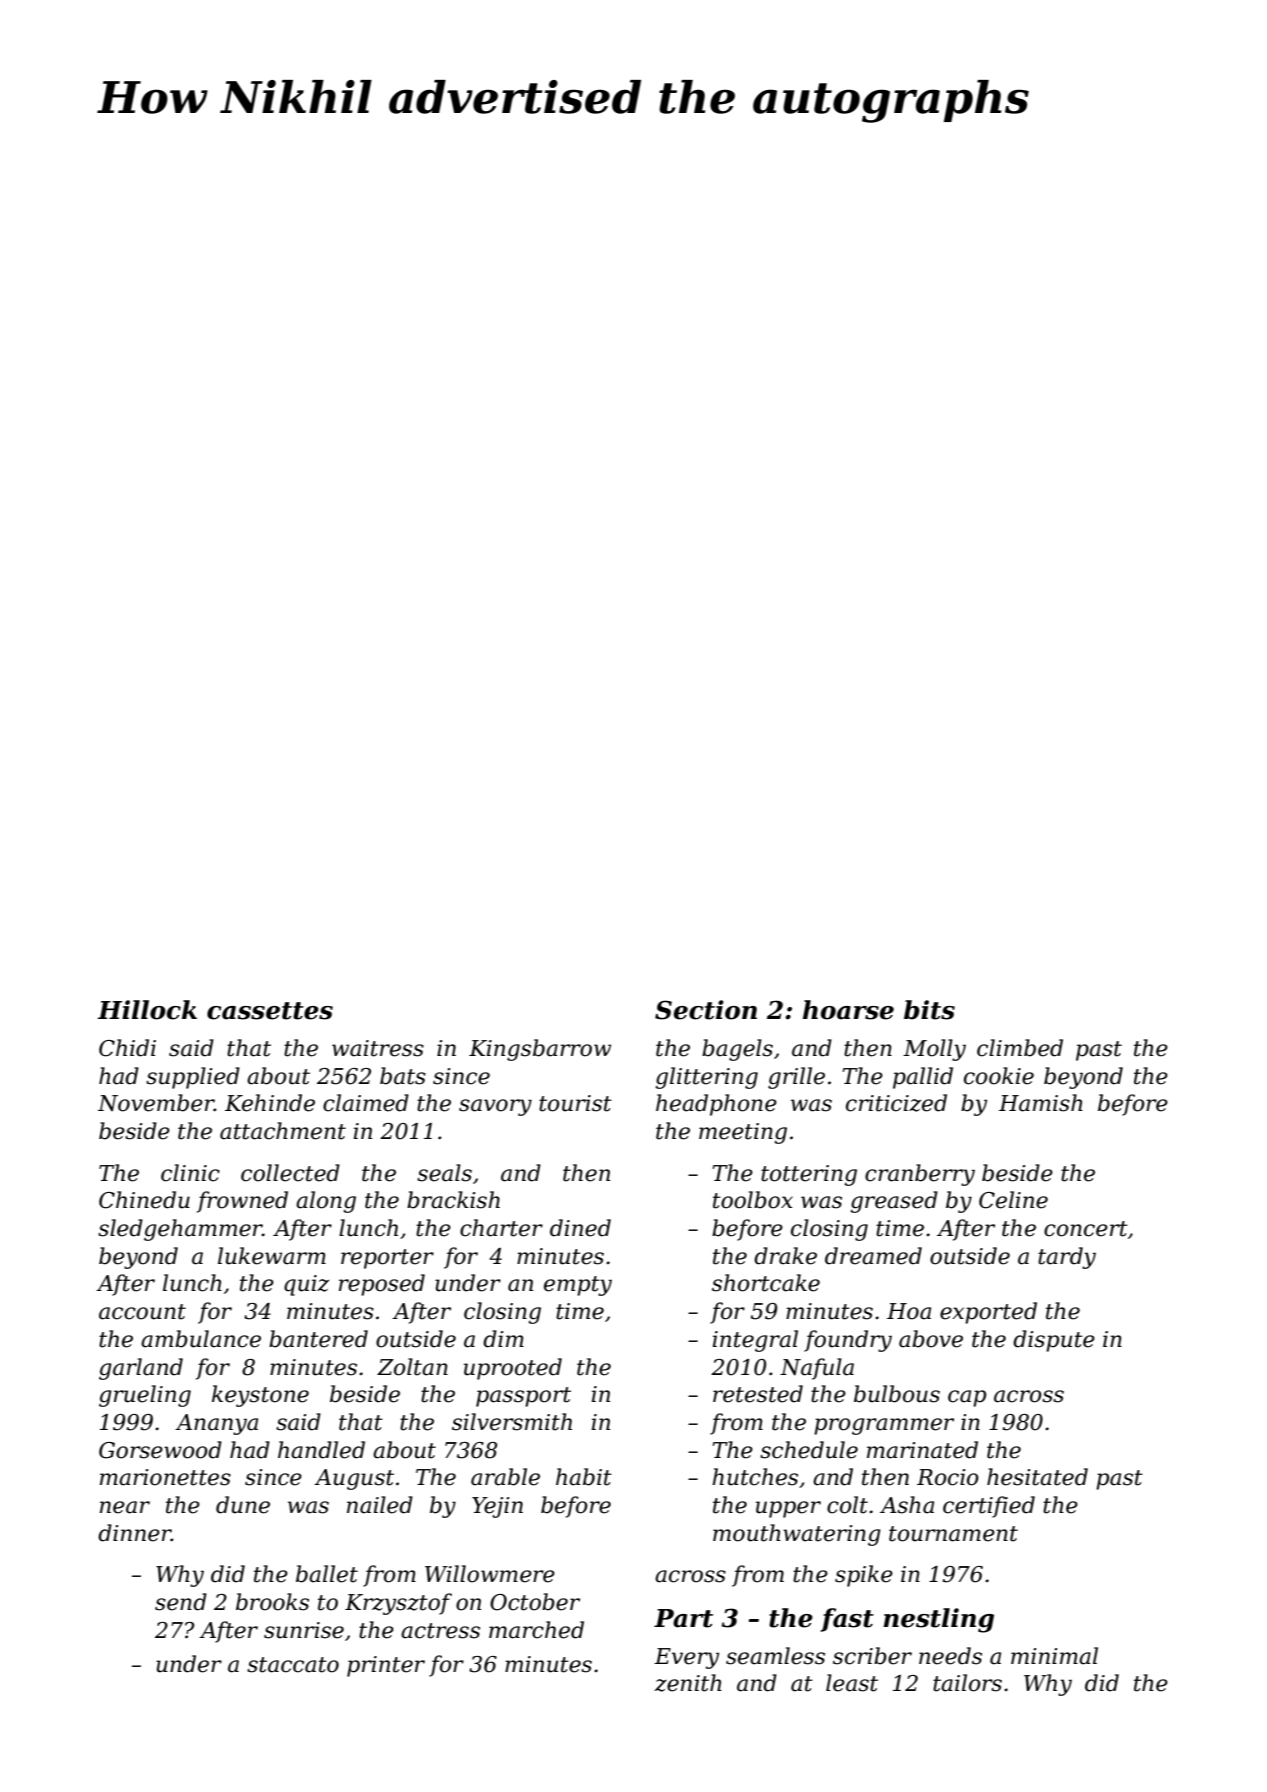 Image resolution: width=1267 pixels, height=1792 pixels. I want to click on grueling, so click(145, 1396).
